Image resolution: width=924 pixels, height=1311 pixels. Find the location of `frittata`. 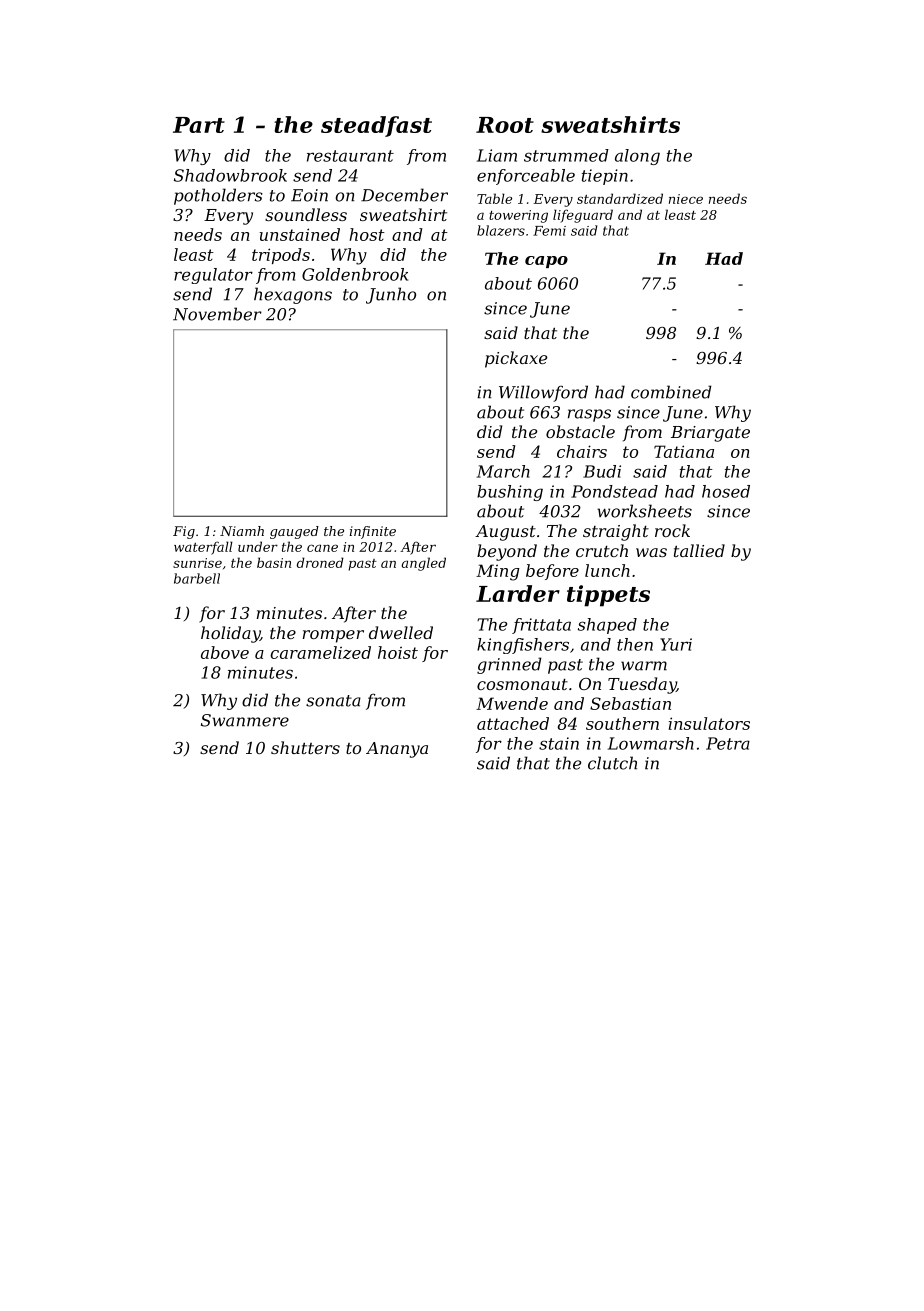

frittata is located at coordinates (541, 626).
